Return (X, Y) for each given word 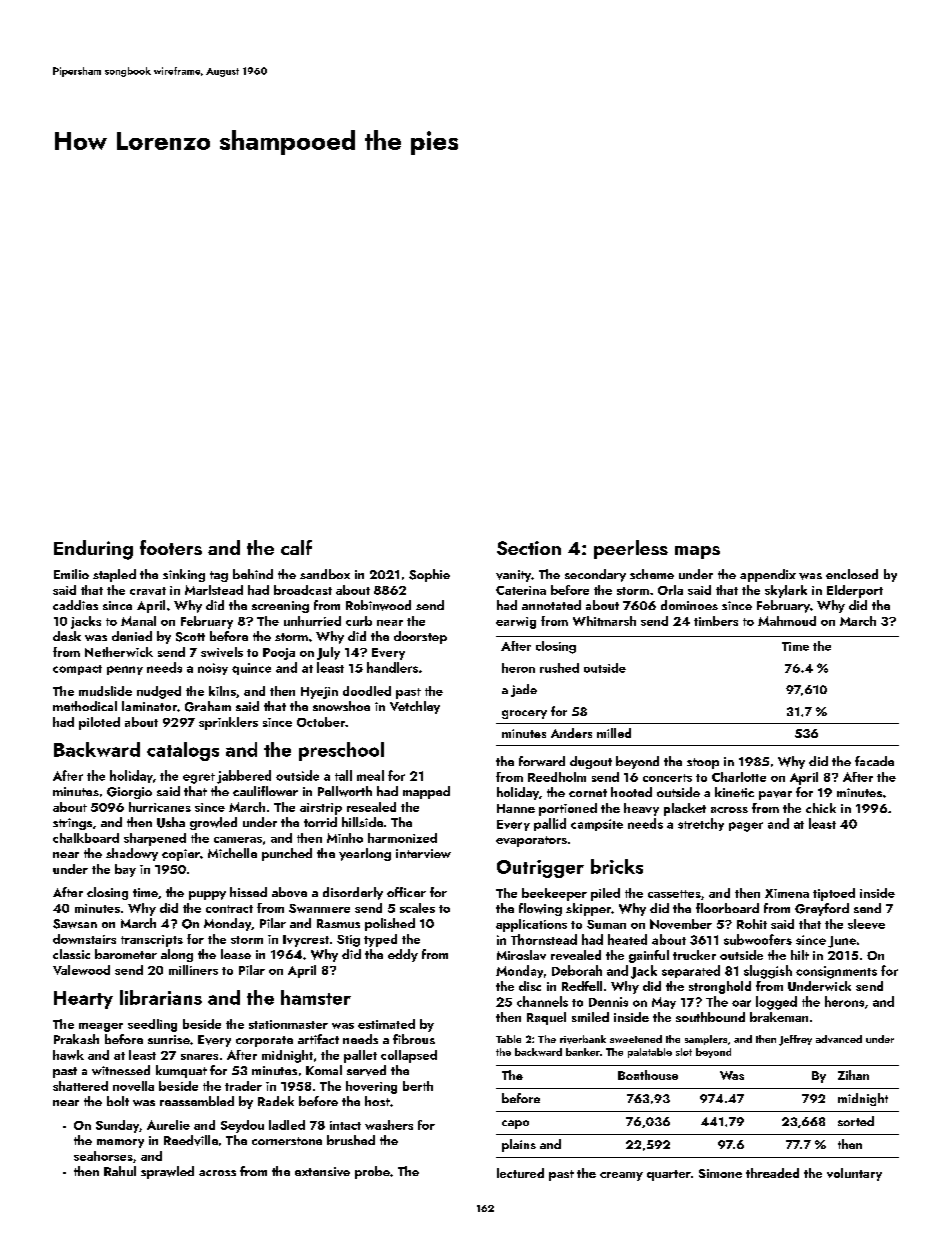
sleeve (866, 924)
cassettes (674, 894)
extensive (322, 1171)
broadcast (303, 590)
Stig (348, 941)
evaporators (531, 841)
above (289, 892)
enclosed (852, 574)
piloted (99, 723)
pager (746, 827)
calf (296, 547)
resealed (371, 807)
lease (236, 954)
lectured (520, 1173)
